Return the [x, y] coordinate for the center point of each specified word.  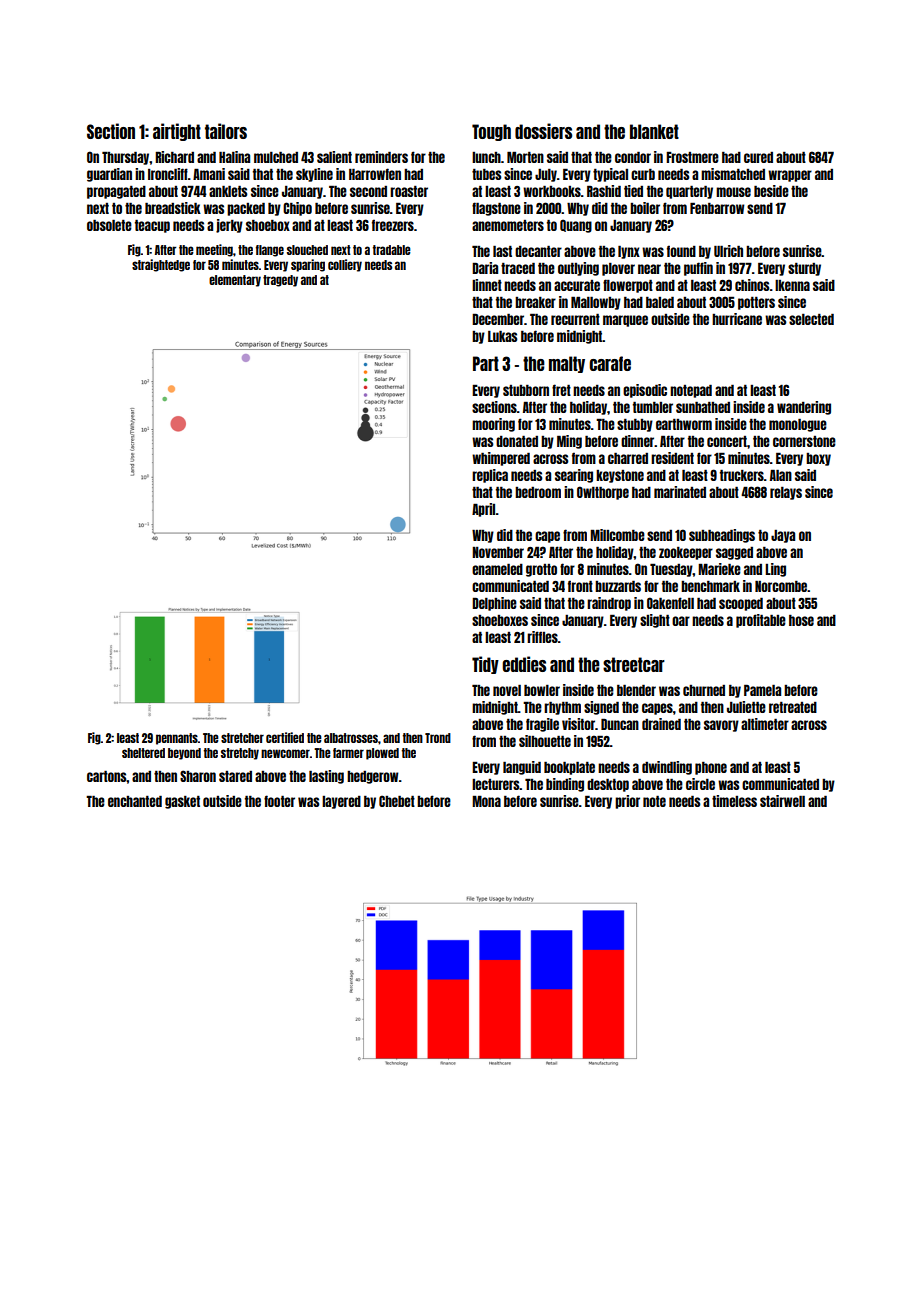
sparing [308, 265]
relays [786, 493]
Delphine [494, 604]
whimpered [501, 459]
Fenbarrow [717, 208]
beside [771, 191]
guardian [109, 175]
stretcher [242, 738]
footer [279, 801]
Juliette [746, 707]
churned [704, 690]
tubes [486, 174]
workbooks [552, 191]
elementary [235, 281]
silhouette [545, 741]
